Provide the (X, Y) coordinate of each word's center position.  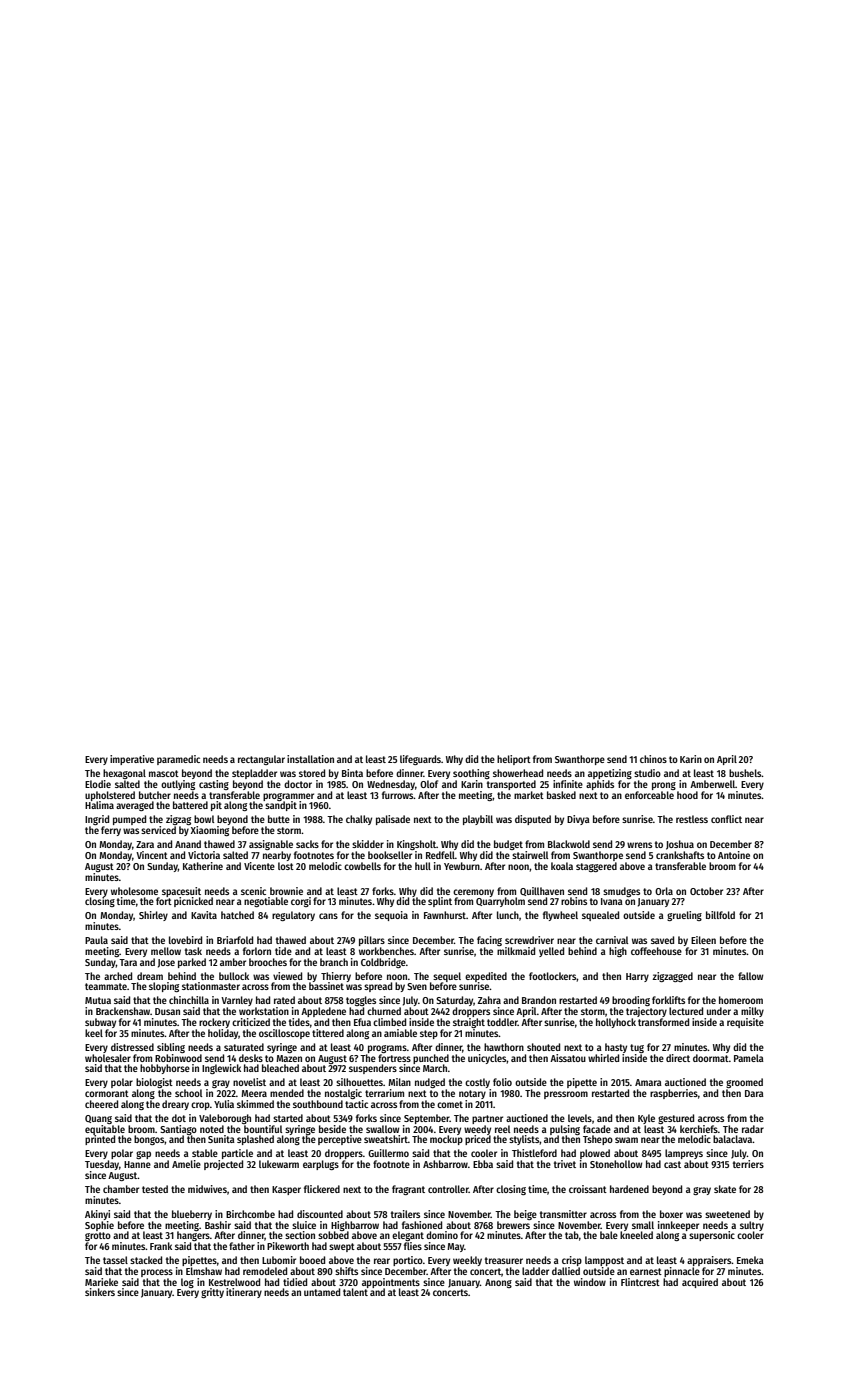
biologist (154, 1083)
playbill (478, 820)
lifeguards (420, 760)
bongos (149, 1140)
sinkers (100, 1292)
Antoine (734, 855)
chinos (653, 759)
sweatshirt (386, 1139)
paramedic (178, 760)
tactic (356, 1104)
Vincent (152, 855)
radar (753, 1129)
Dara (754, 1093)
